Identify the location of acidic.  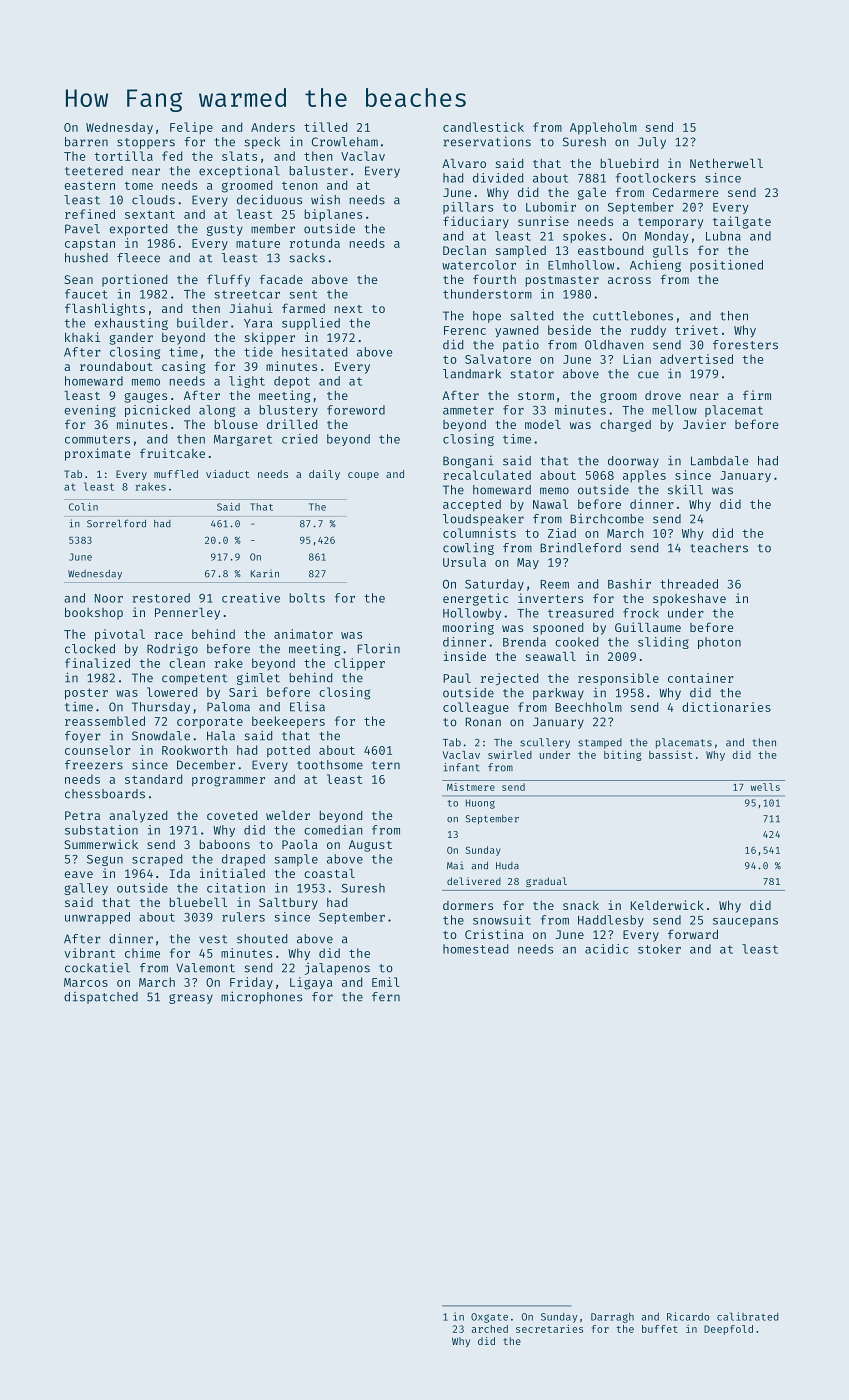
(606, 949).
